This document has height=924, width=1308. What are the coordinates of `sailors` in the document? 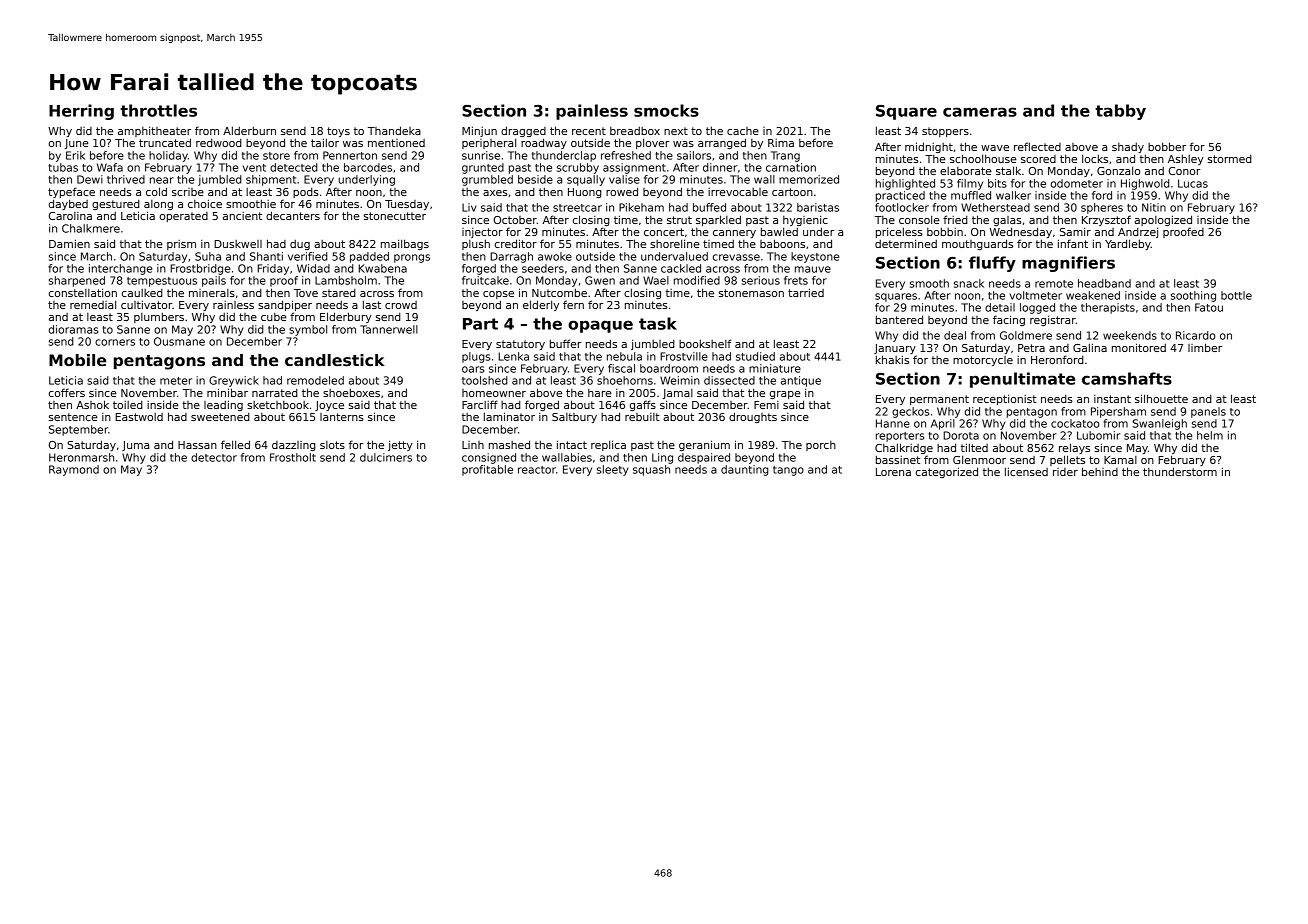 It's located at (694, 155).
